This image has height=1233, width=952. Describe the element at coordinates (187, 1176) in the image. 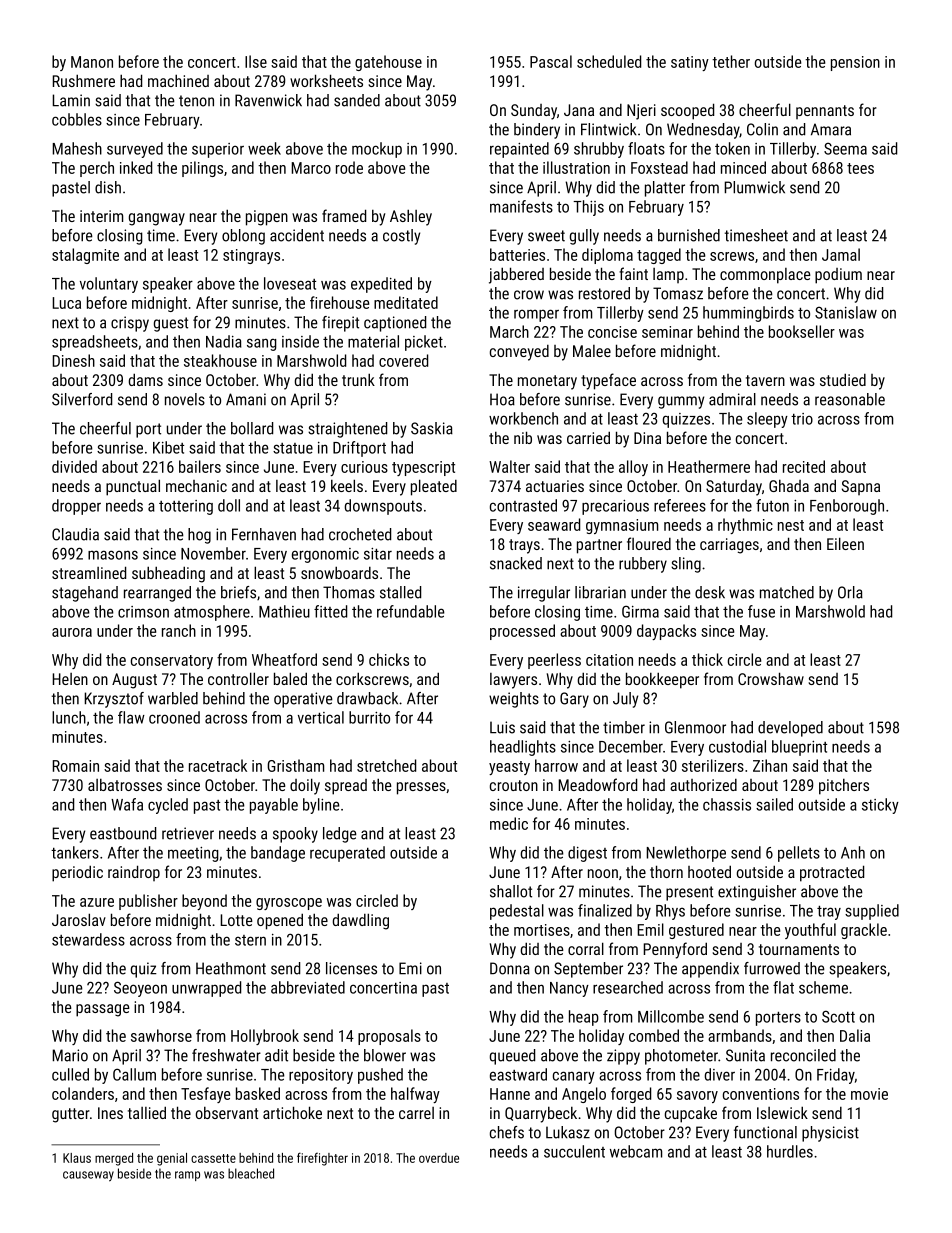

I see `ramp` at that location.
